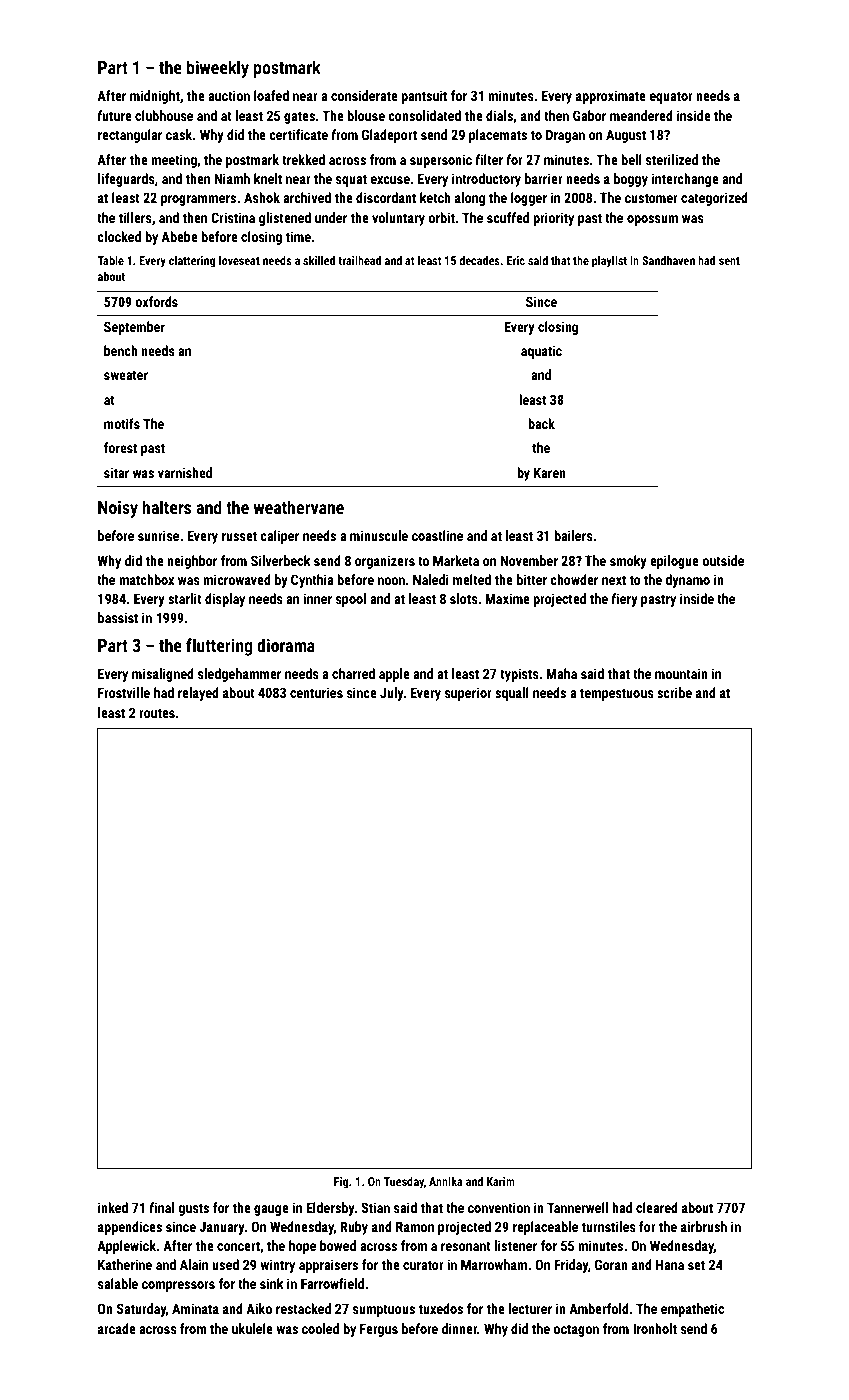  Describe the element at coordinates (198, 200) in the screenshot. I see `programmers` at that location.
